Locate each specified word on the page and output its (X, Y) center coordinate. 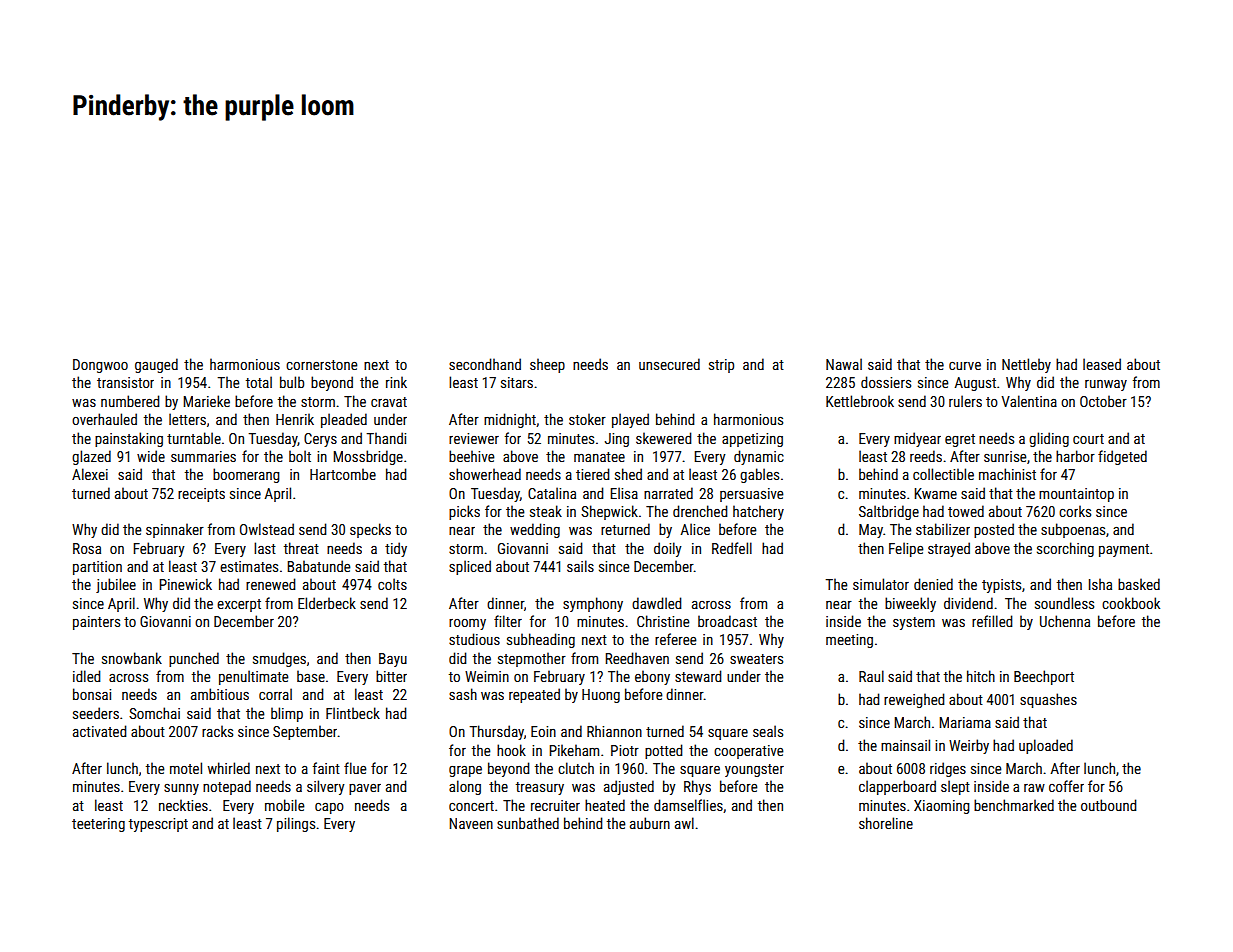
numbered (130, 401)
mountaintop (1076, 495)
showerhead (485, 474)
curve (965, 366)
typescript (158, 825)
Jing (617, 440)
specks (370, 530)
